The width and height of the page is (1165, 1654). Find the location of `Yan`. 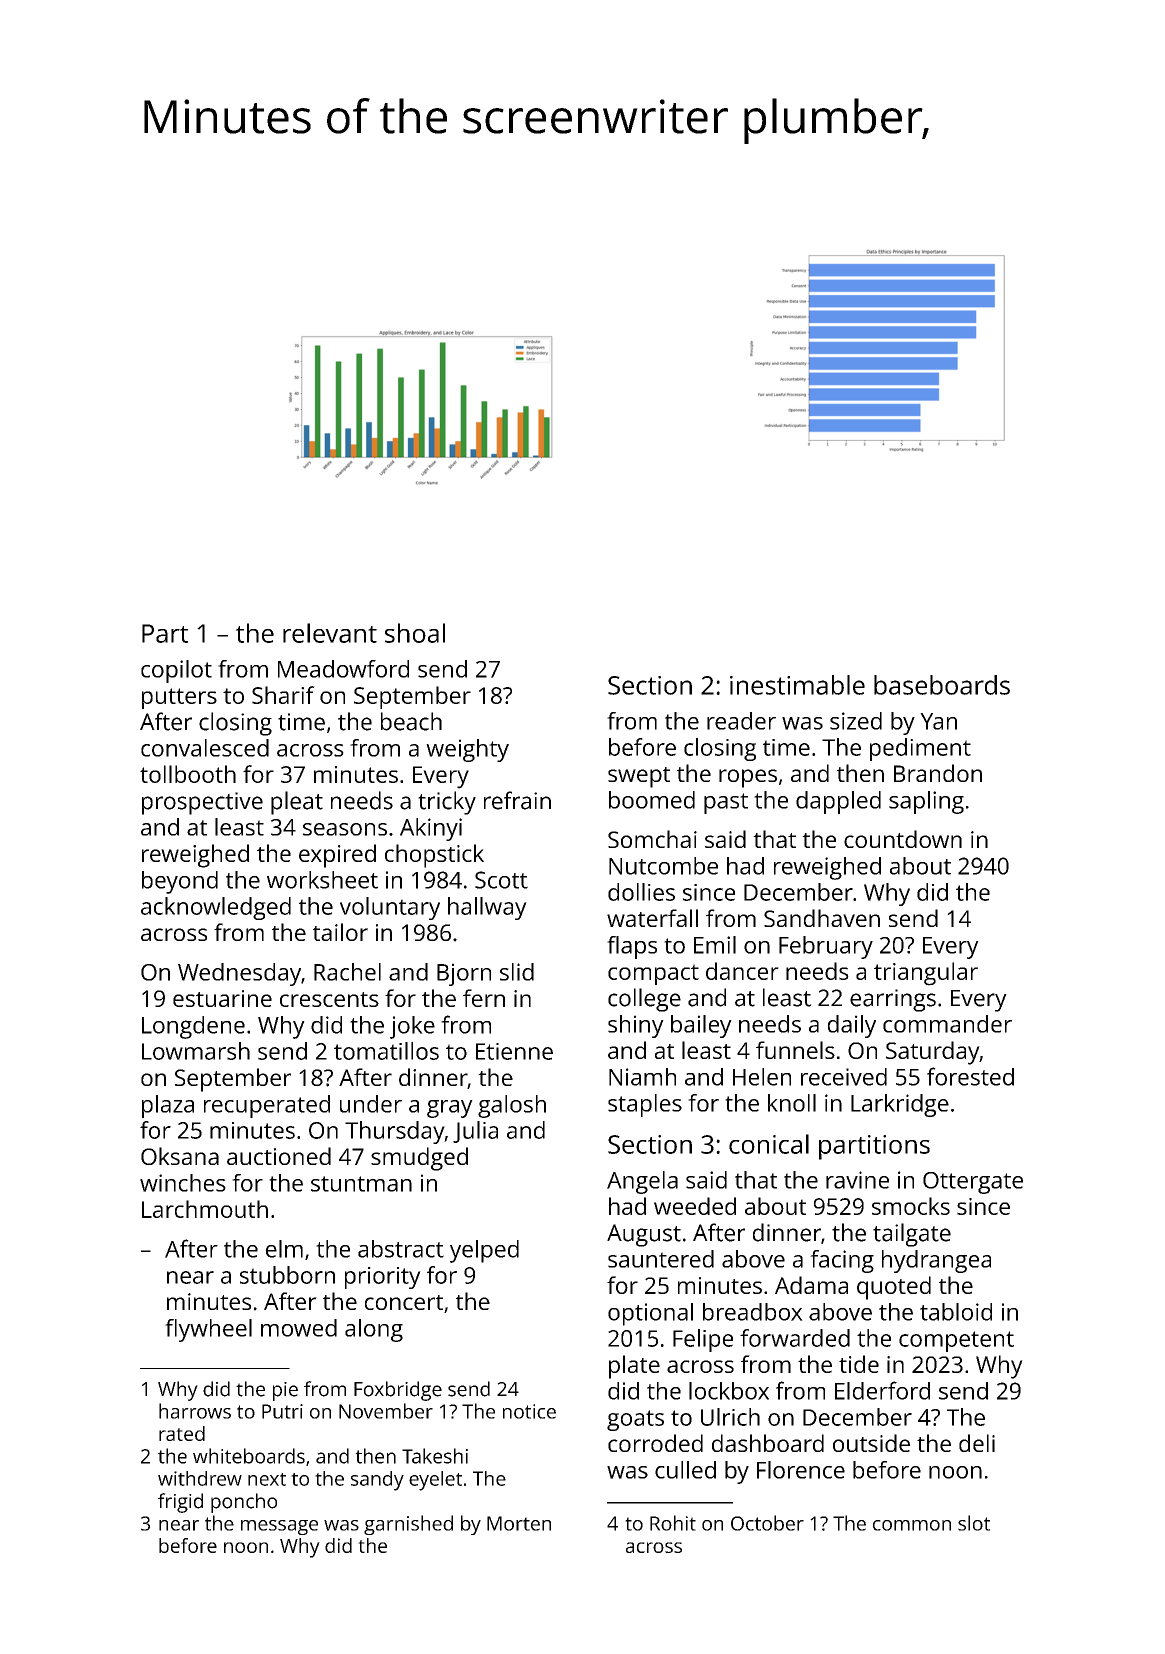

Yan is located at coordinates (938, 721).
